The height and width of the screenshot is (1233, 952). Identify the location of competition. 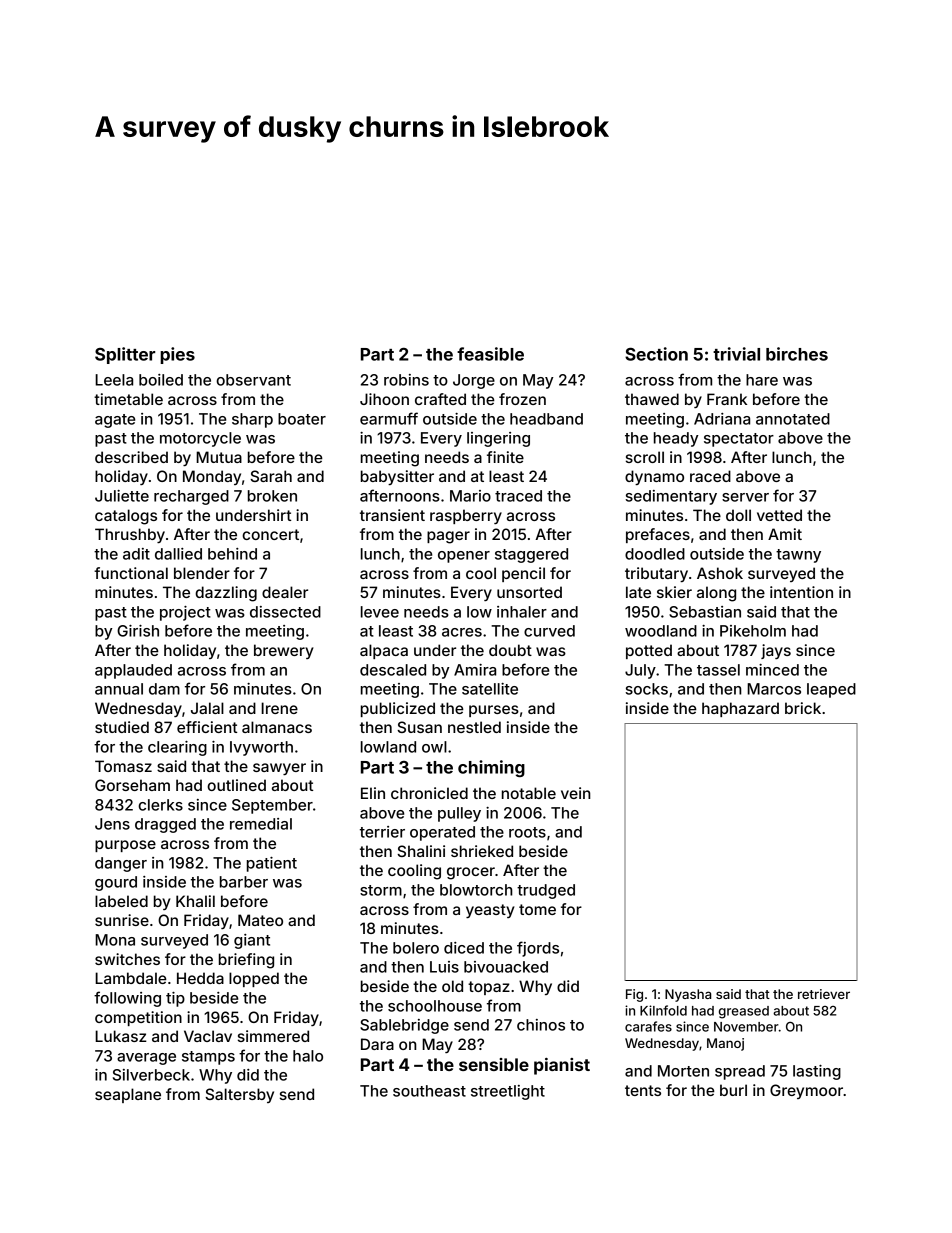
(138, 1018).
